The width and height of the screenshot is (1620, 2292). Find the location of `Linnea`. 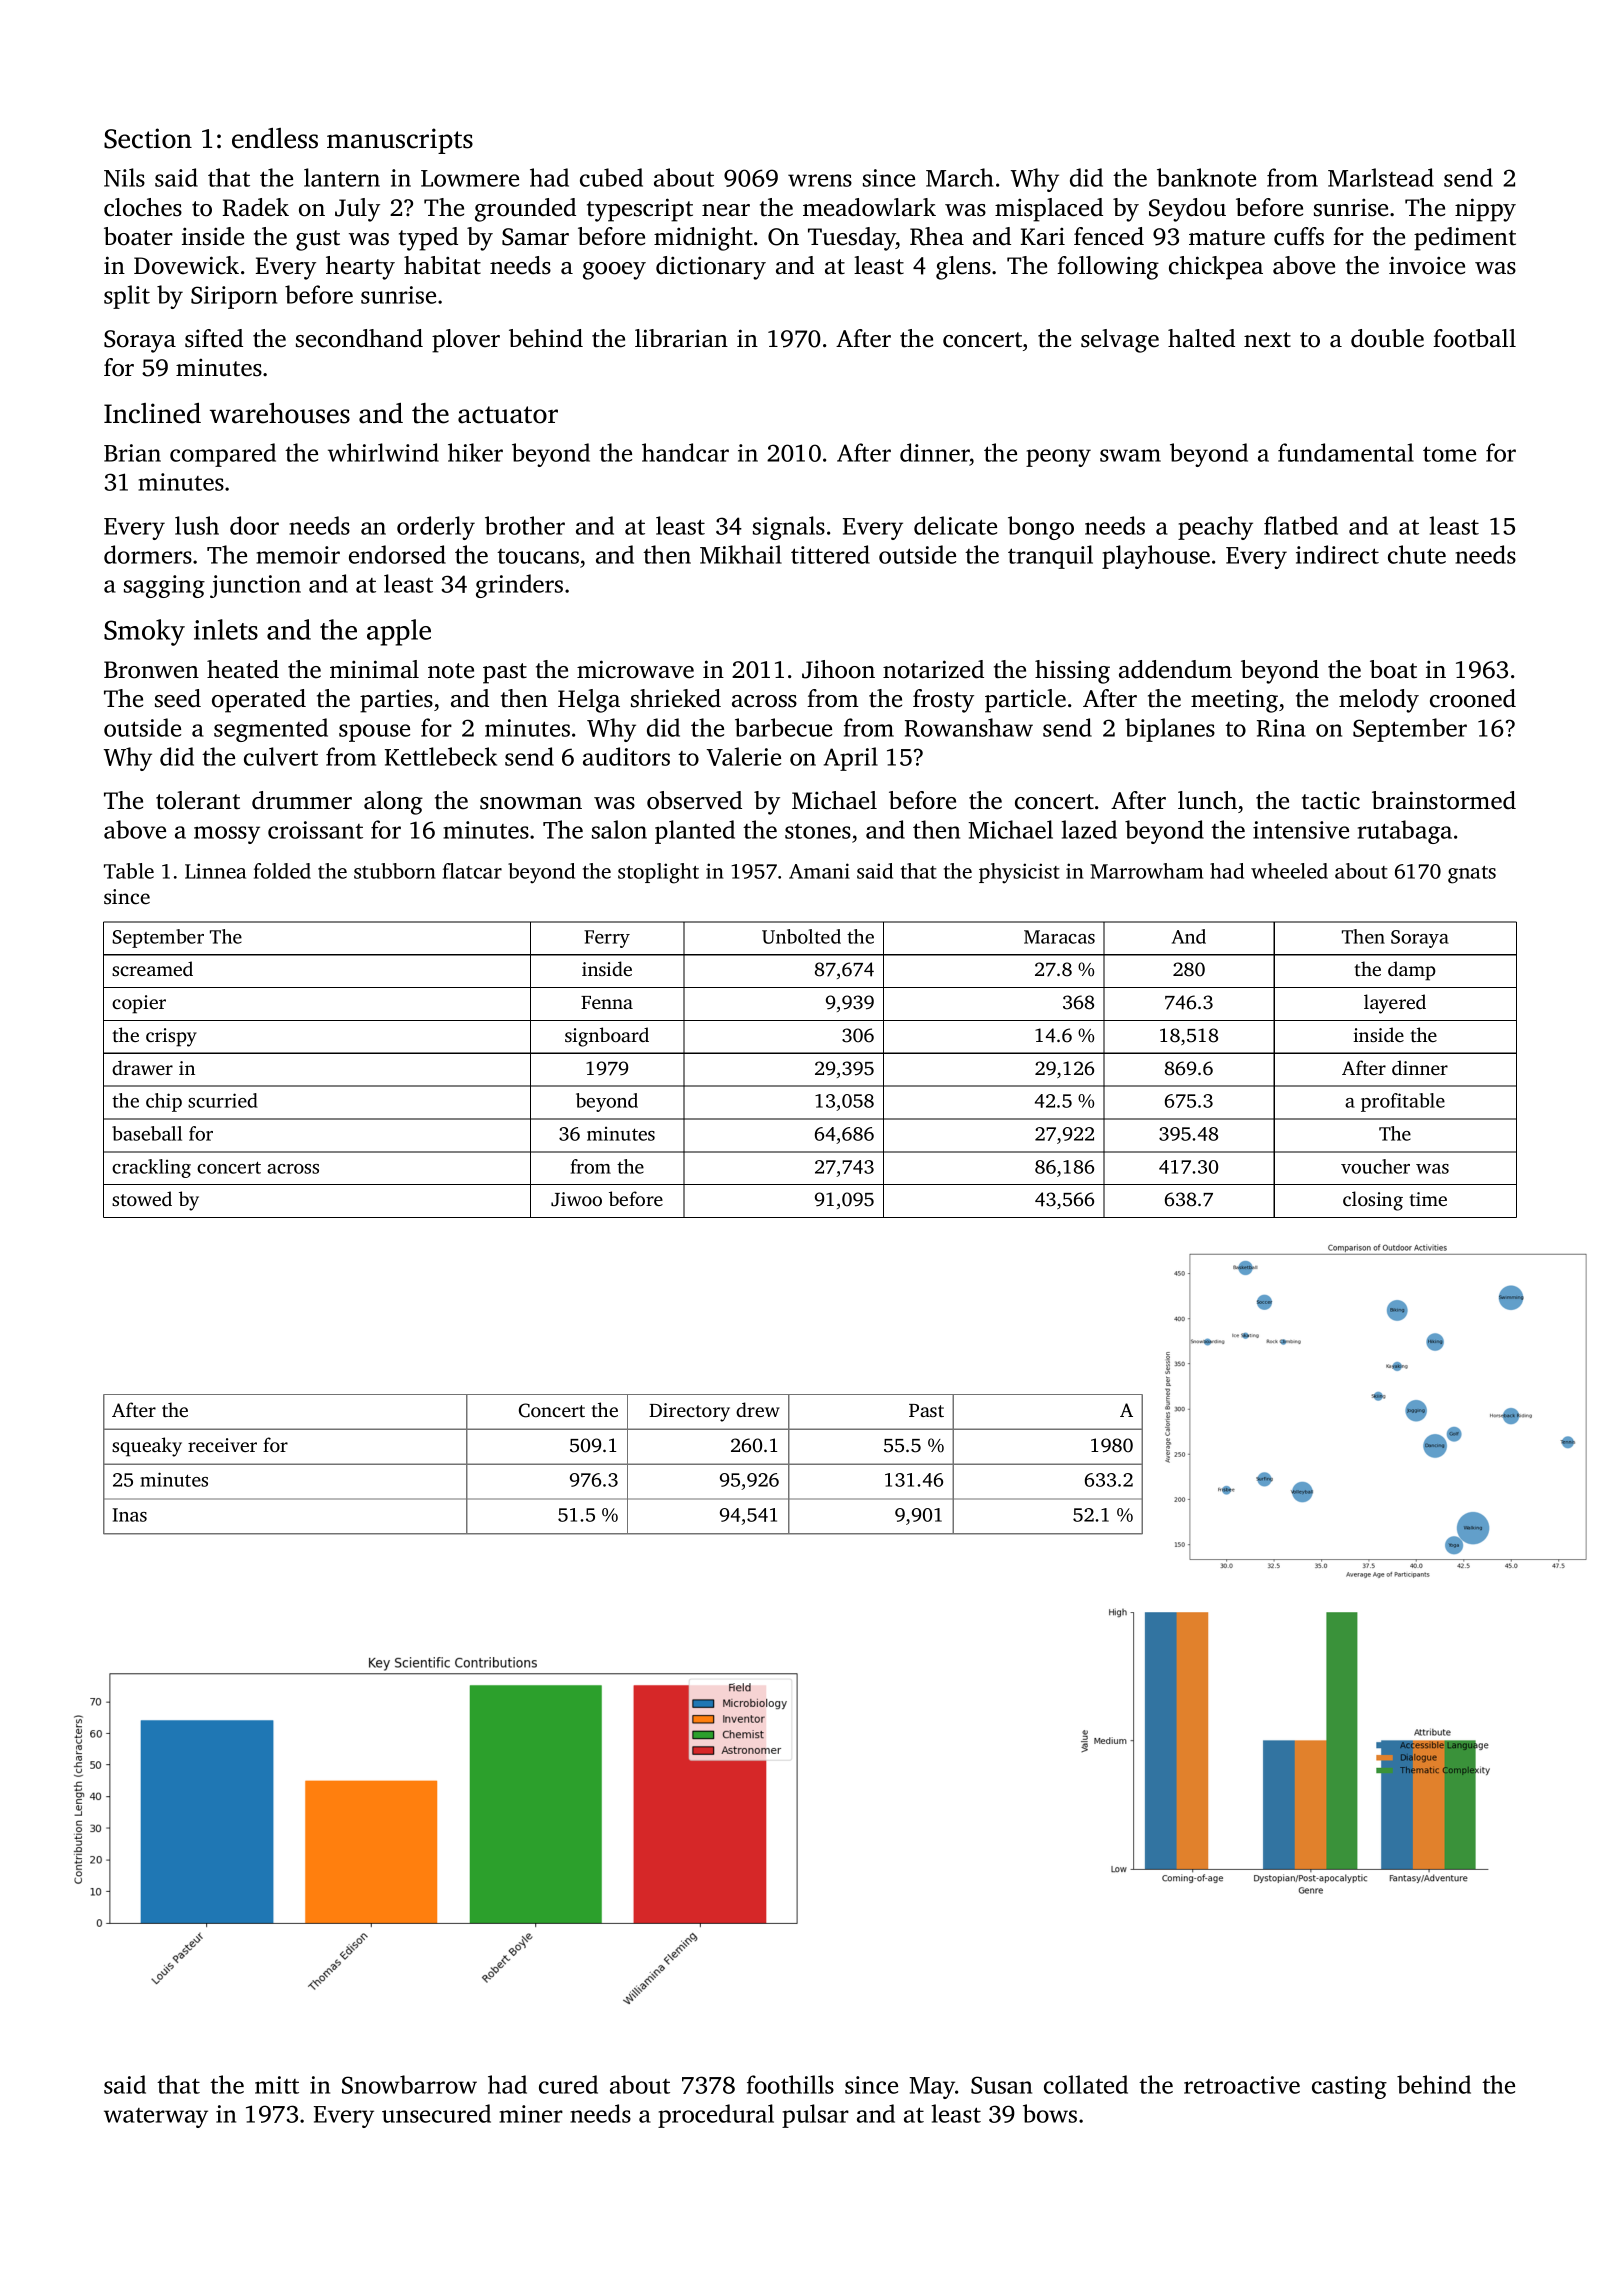

Linnea is located at coordinates (215, 871).
